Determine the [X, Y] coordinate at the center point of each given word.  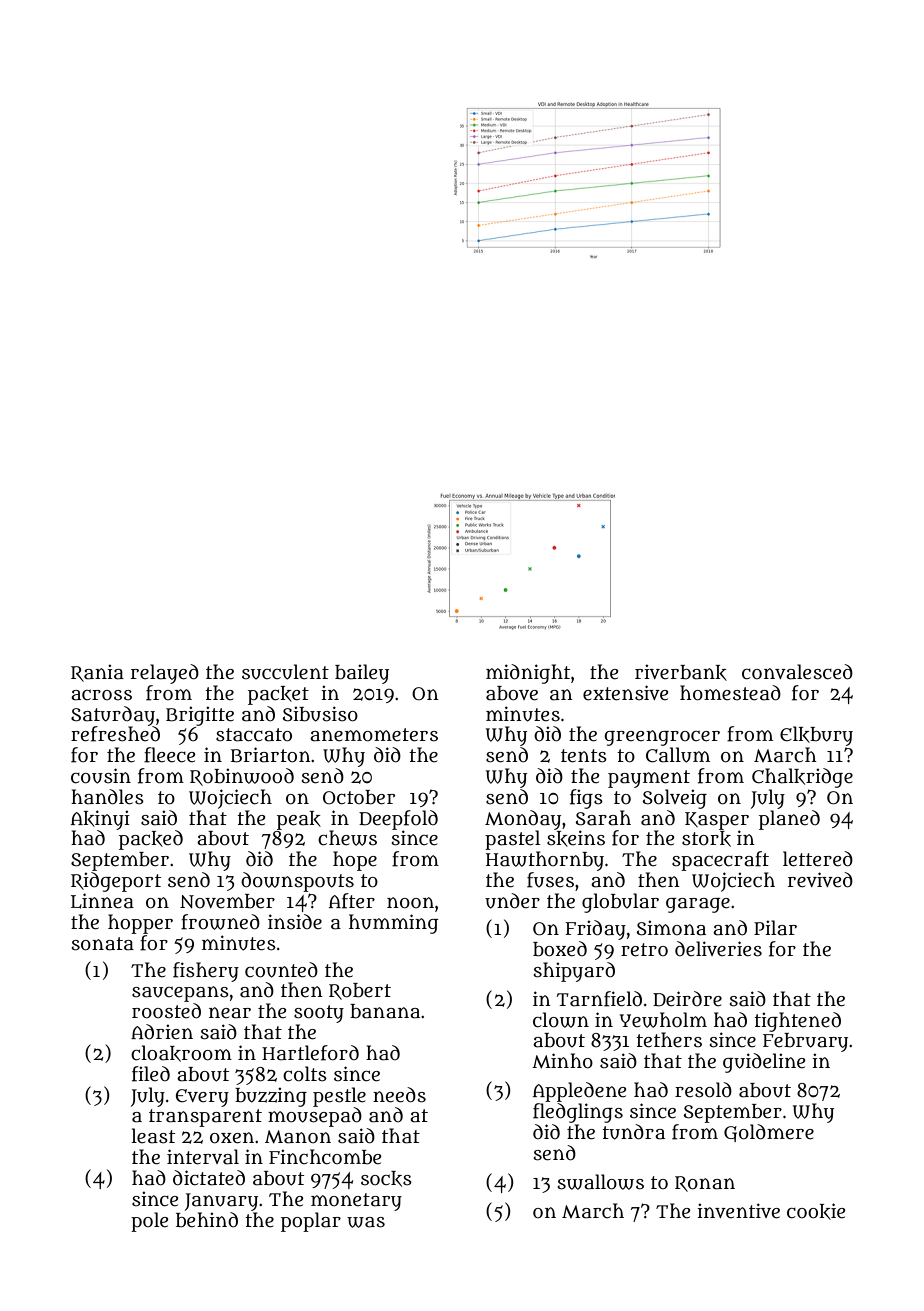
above [512, 693]
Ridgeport [116, 882]
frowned [220, 922]
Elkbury [816, 736]
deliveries [718, 949]
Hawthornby [545, 861]
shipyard [574, 972]
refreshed [115, 734]
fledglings [578, 1113]
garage [698, 905]
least [153, 1136]
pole [149, 1222]
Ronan [705, 1184]
